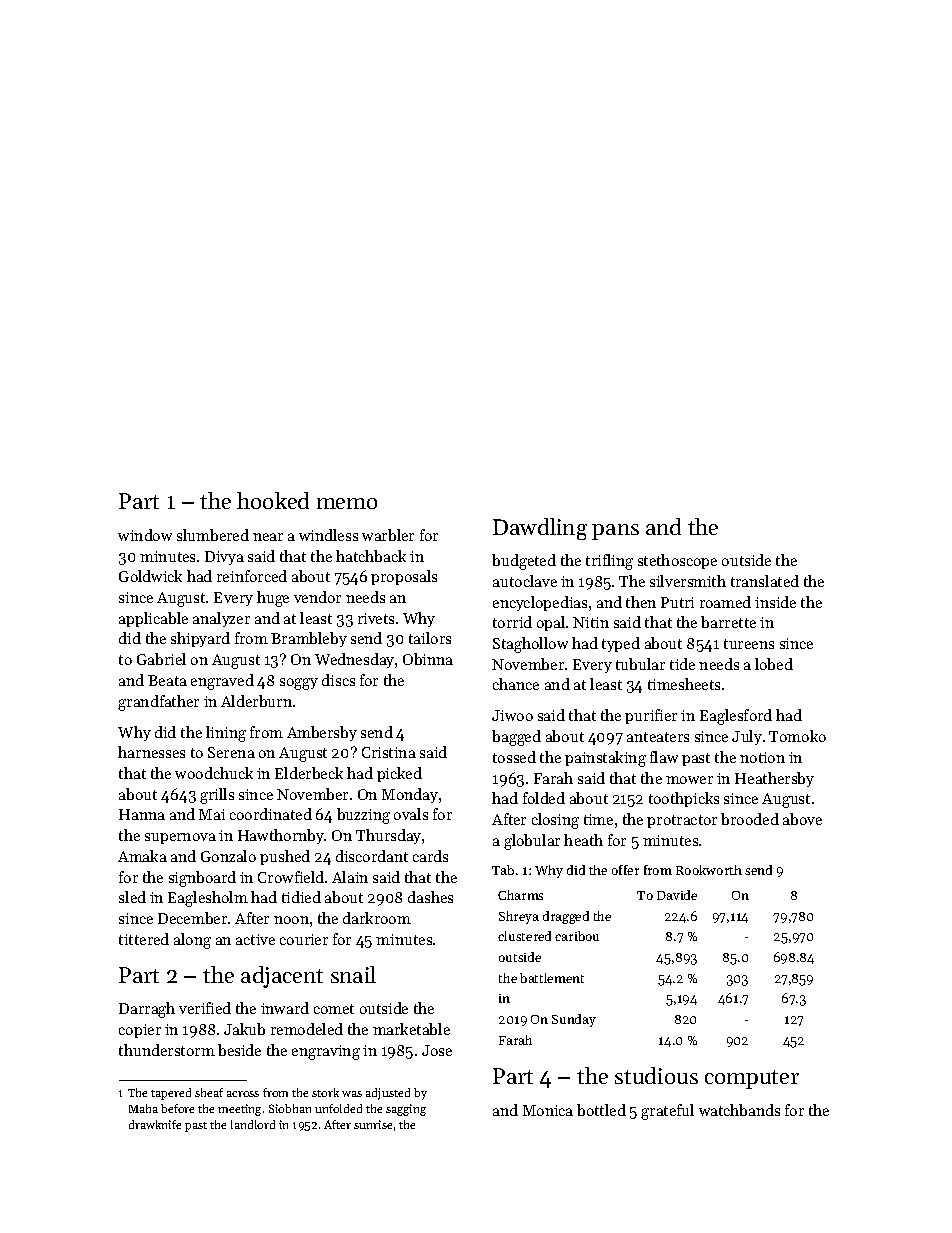 The height and width of the screenshot is (1233, 952). What do you see at coordinates (208, 899) in the screenshot?
I see `Eaglesholm` at bounding box center [208, 899].
